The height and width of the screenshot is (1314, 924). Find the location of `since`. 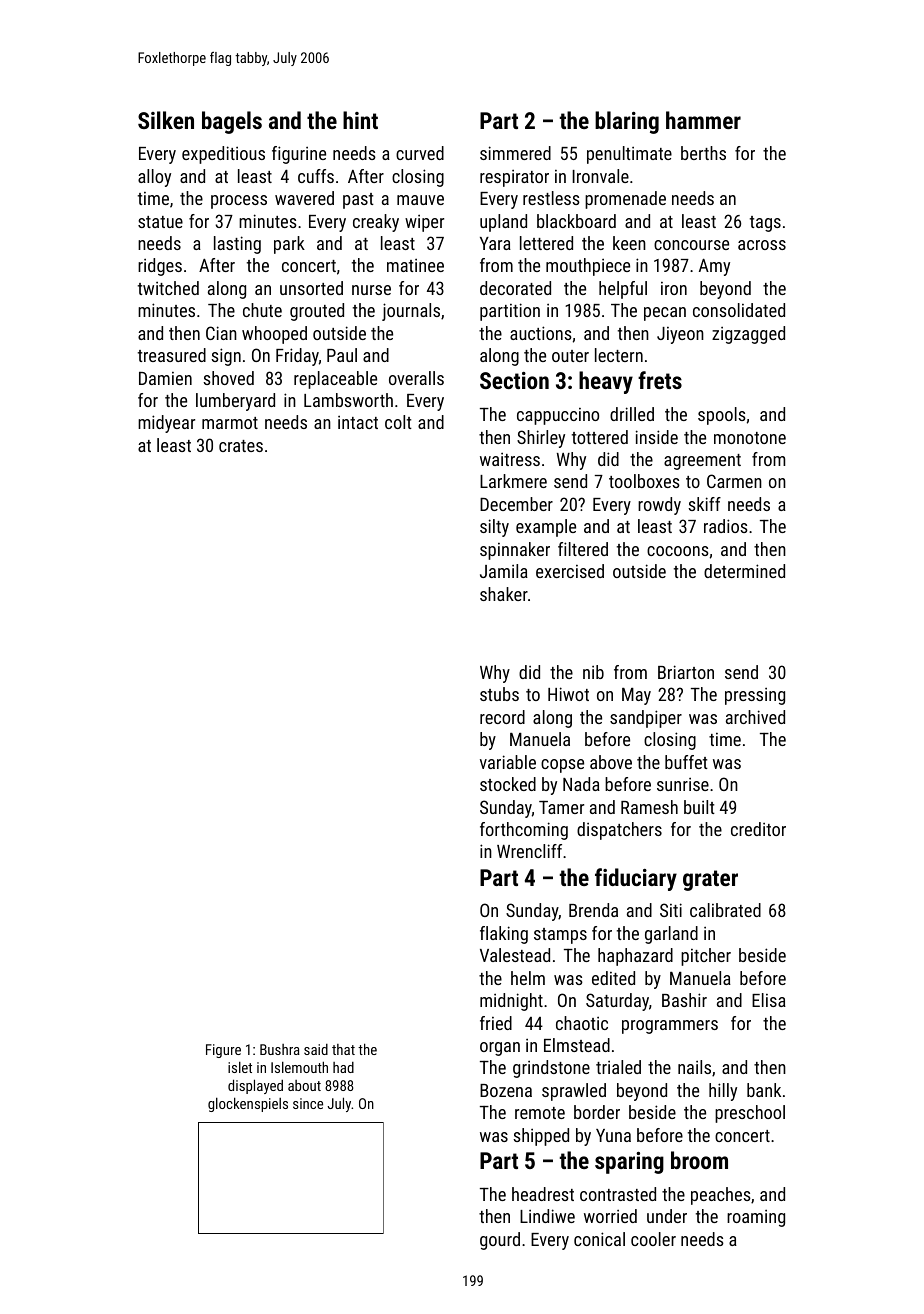

since is located at coordinates (308, 1103).
